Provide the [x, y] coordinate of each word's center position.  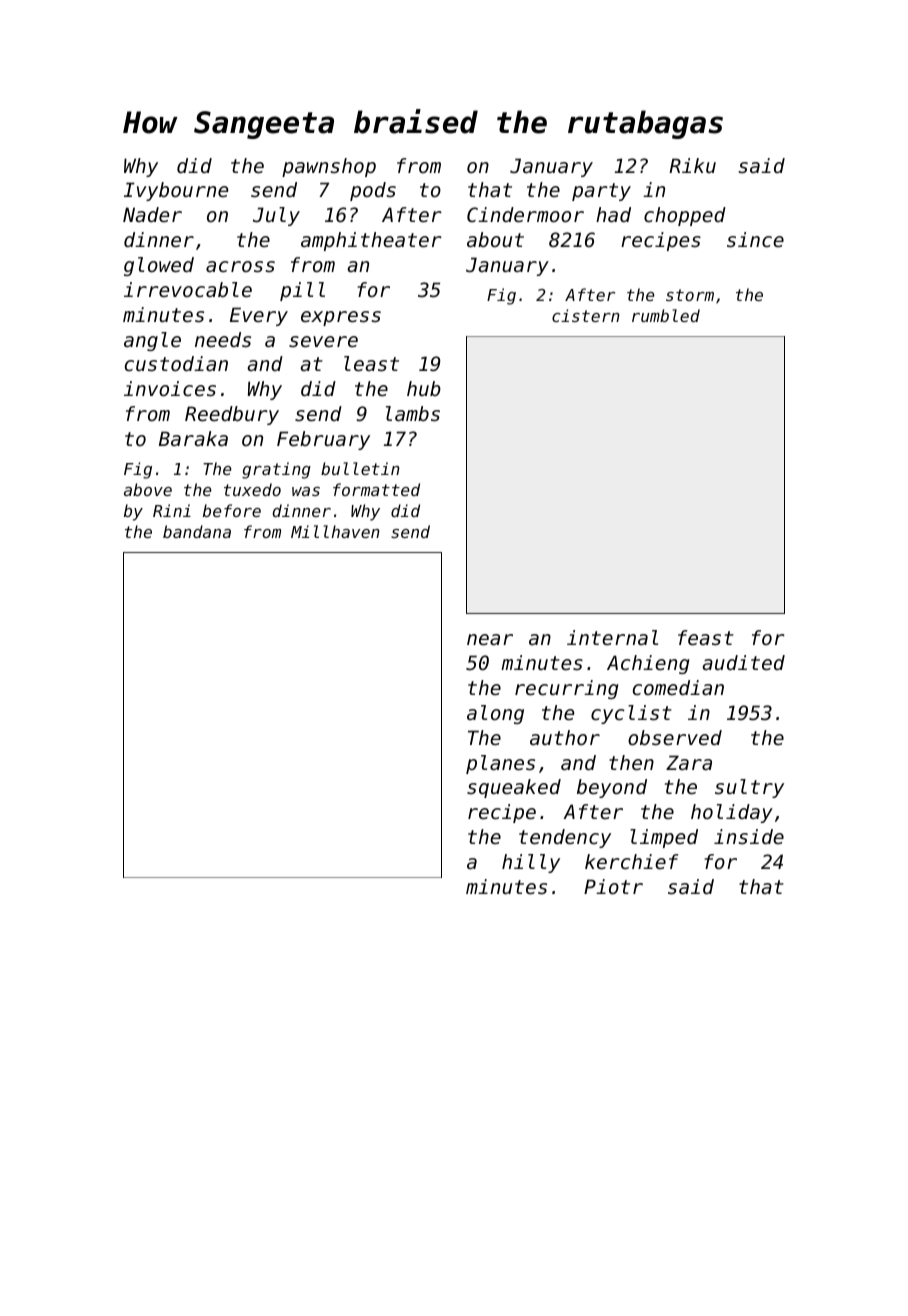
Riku [692, 165]
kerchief [632, 862]
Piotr [613, 887]
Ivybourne [176, 191]
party [601, 192]
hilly [531, 863]
